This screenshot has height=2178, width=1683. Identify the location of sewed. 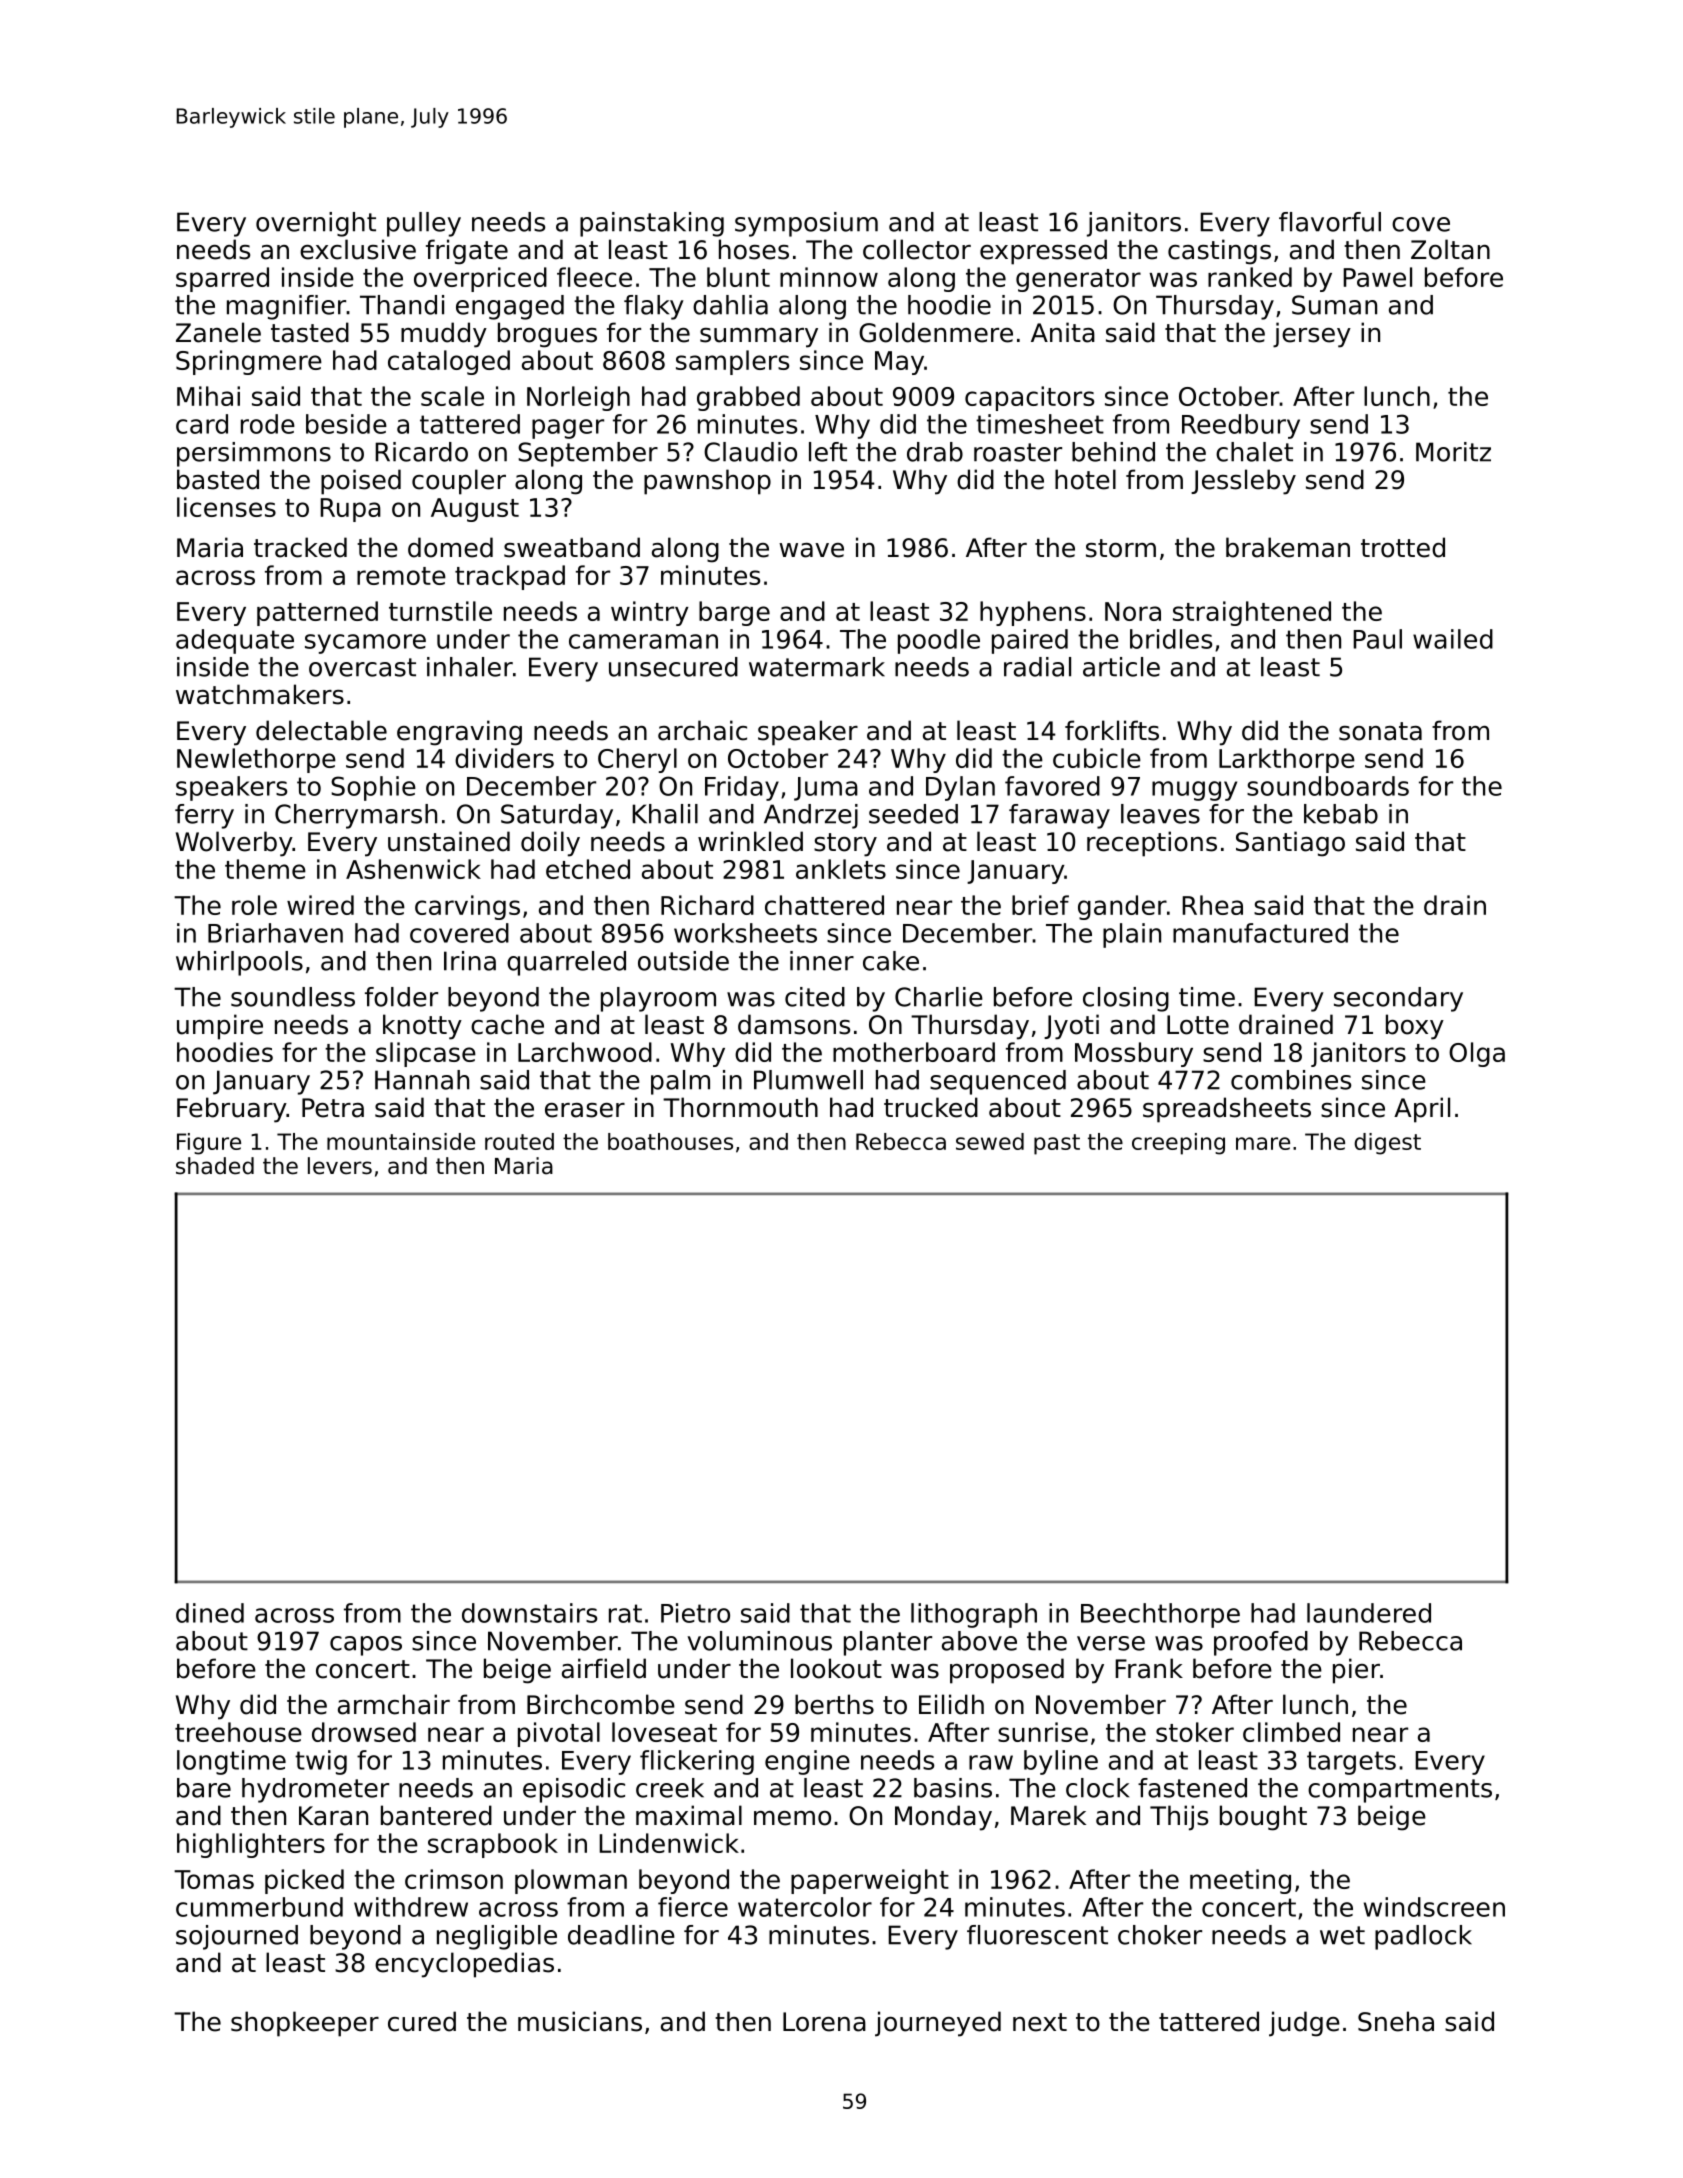
(990, 1141).
